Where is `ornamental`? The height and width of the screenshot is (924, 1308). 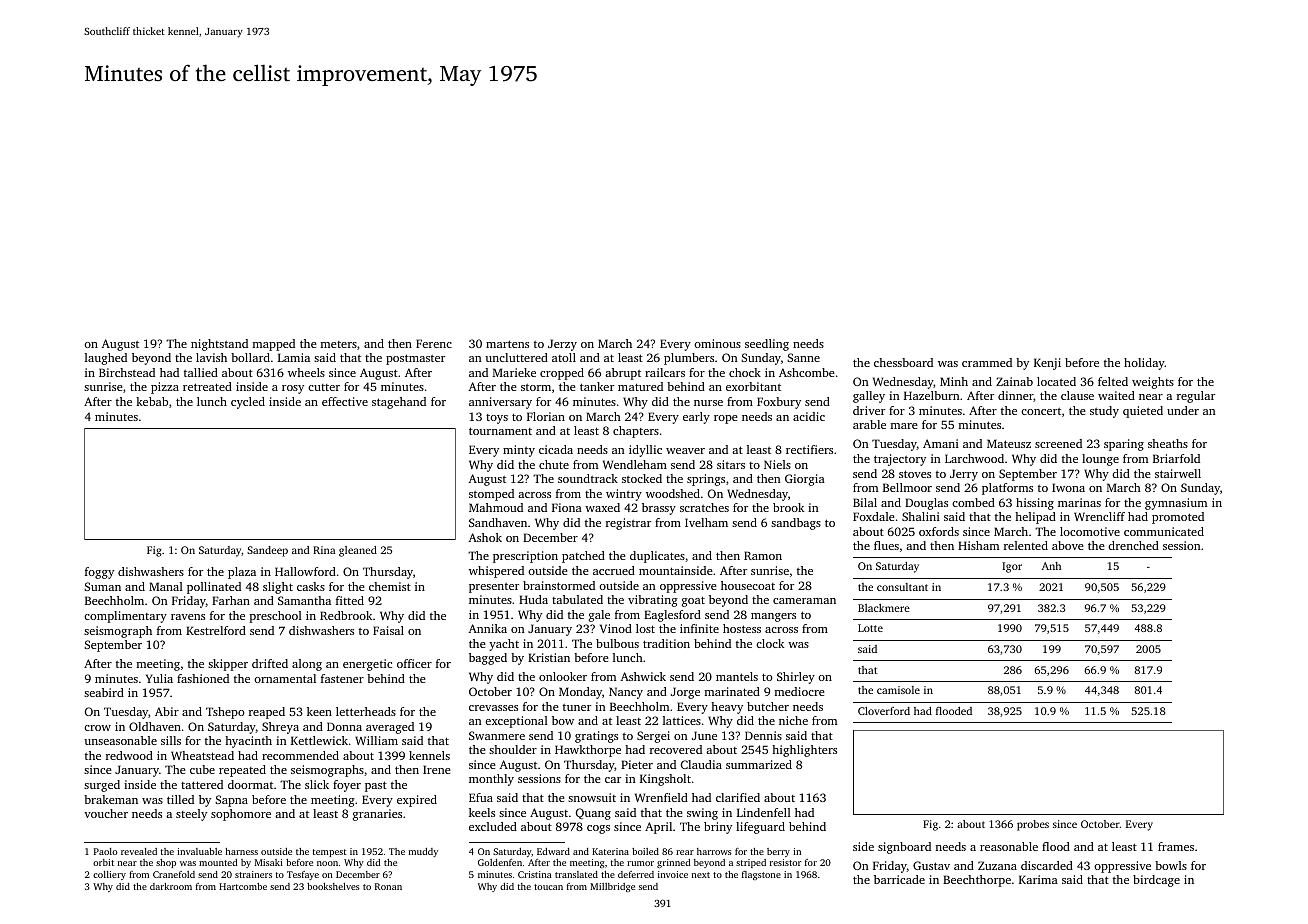 ornamental is located at coordinates (285, 678).
